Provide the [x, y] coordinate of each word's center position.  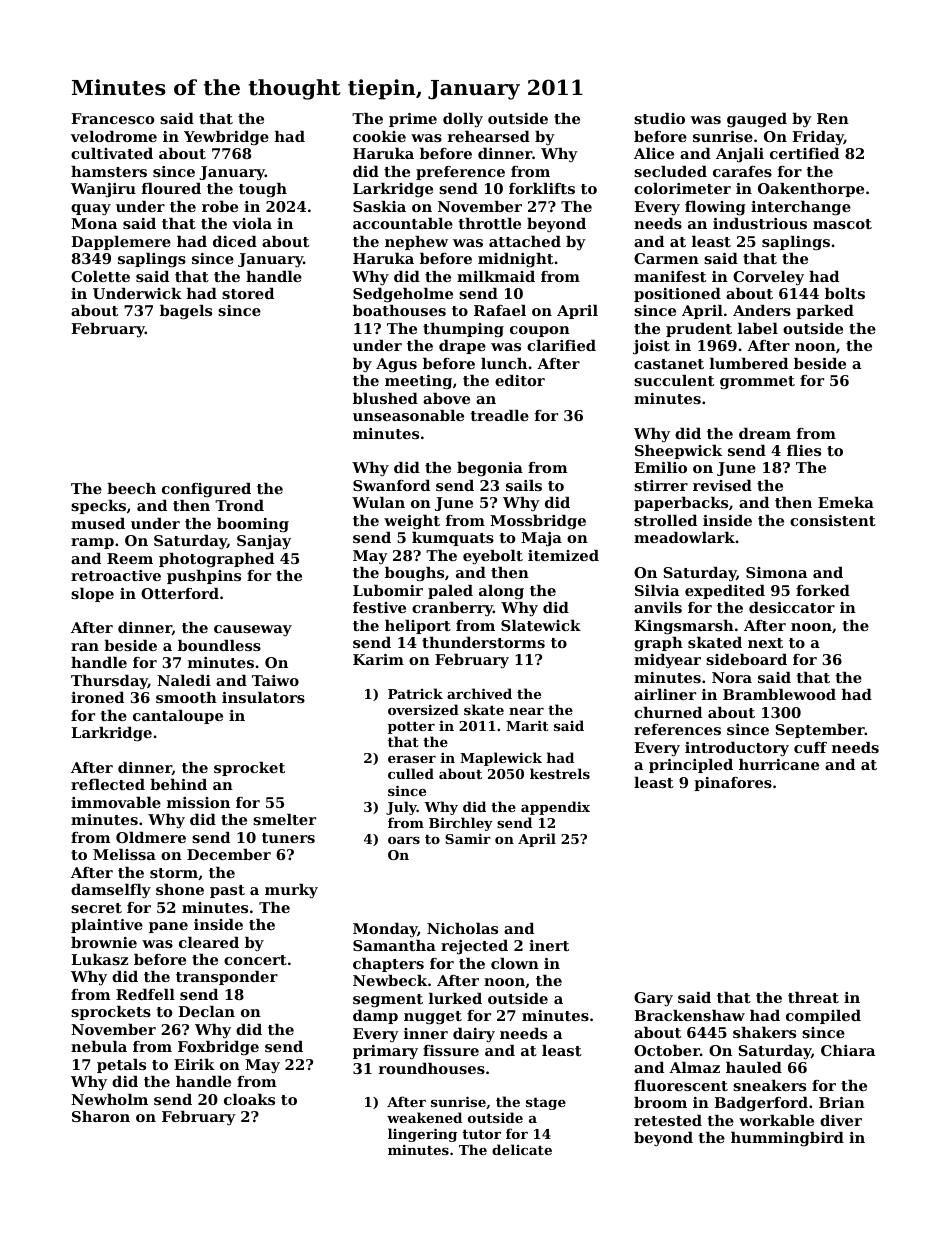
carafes [742, 171]
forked [823, 590]
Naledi [184, 680]
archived [479, 693]
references [677, 729]
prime [413, 120]
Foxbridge [218, 1048]
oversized [423, 709]
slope [92, 595]
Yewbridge [226, 138]
